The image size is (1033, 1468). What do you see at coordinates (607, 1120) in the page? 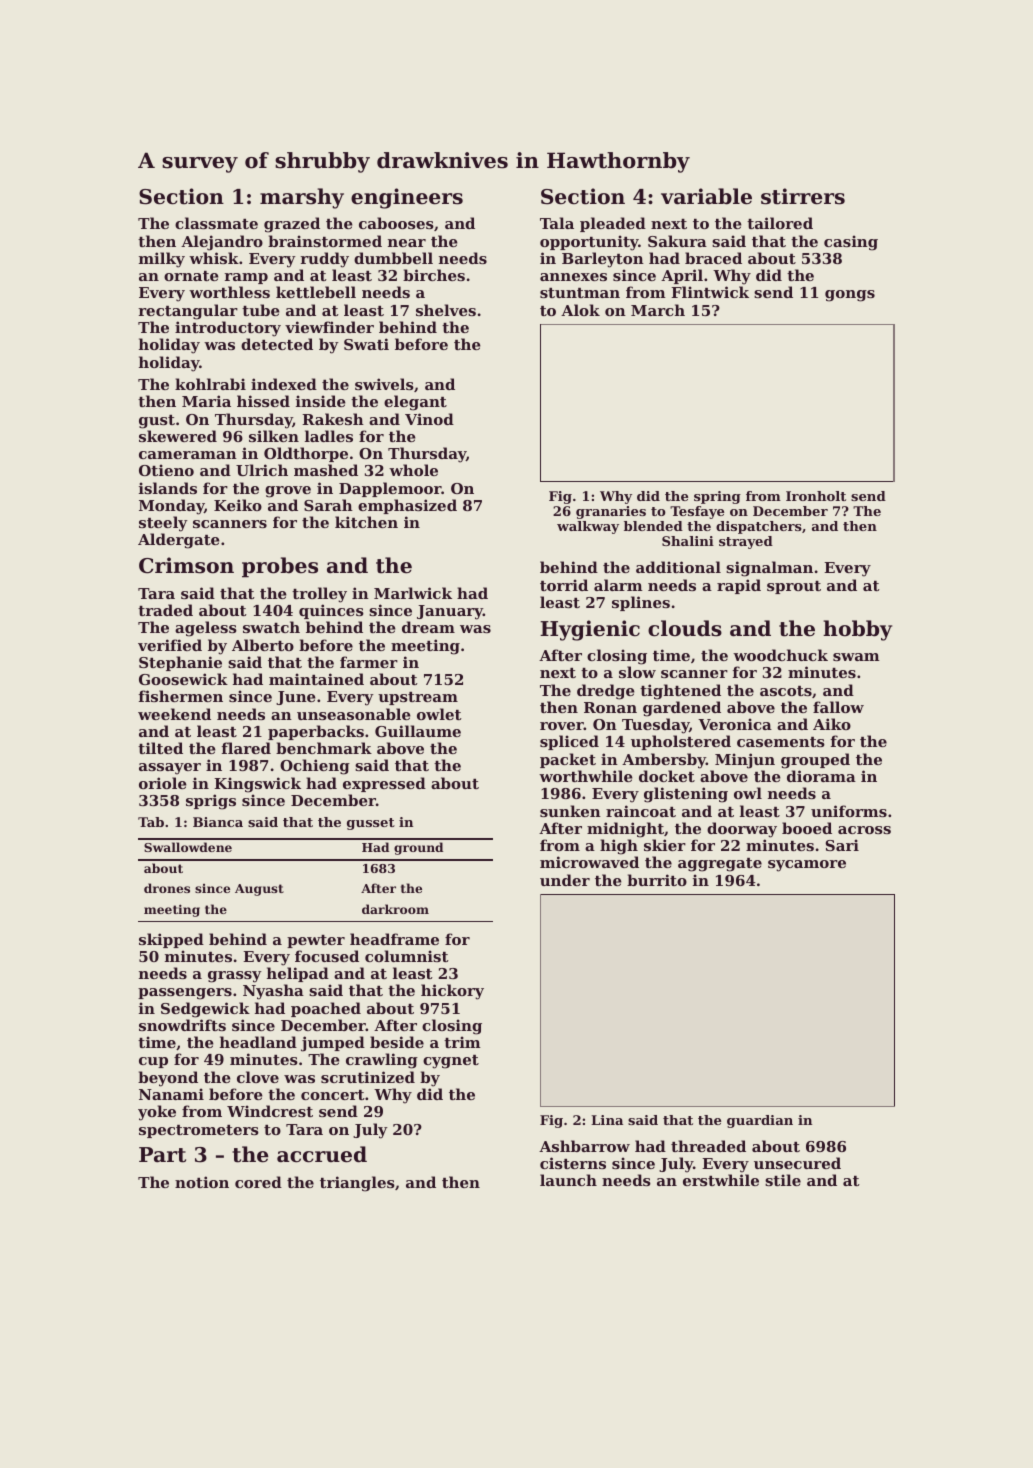
I see `Lina` at bounding box center [607, 1120].
